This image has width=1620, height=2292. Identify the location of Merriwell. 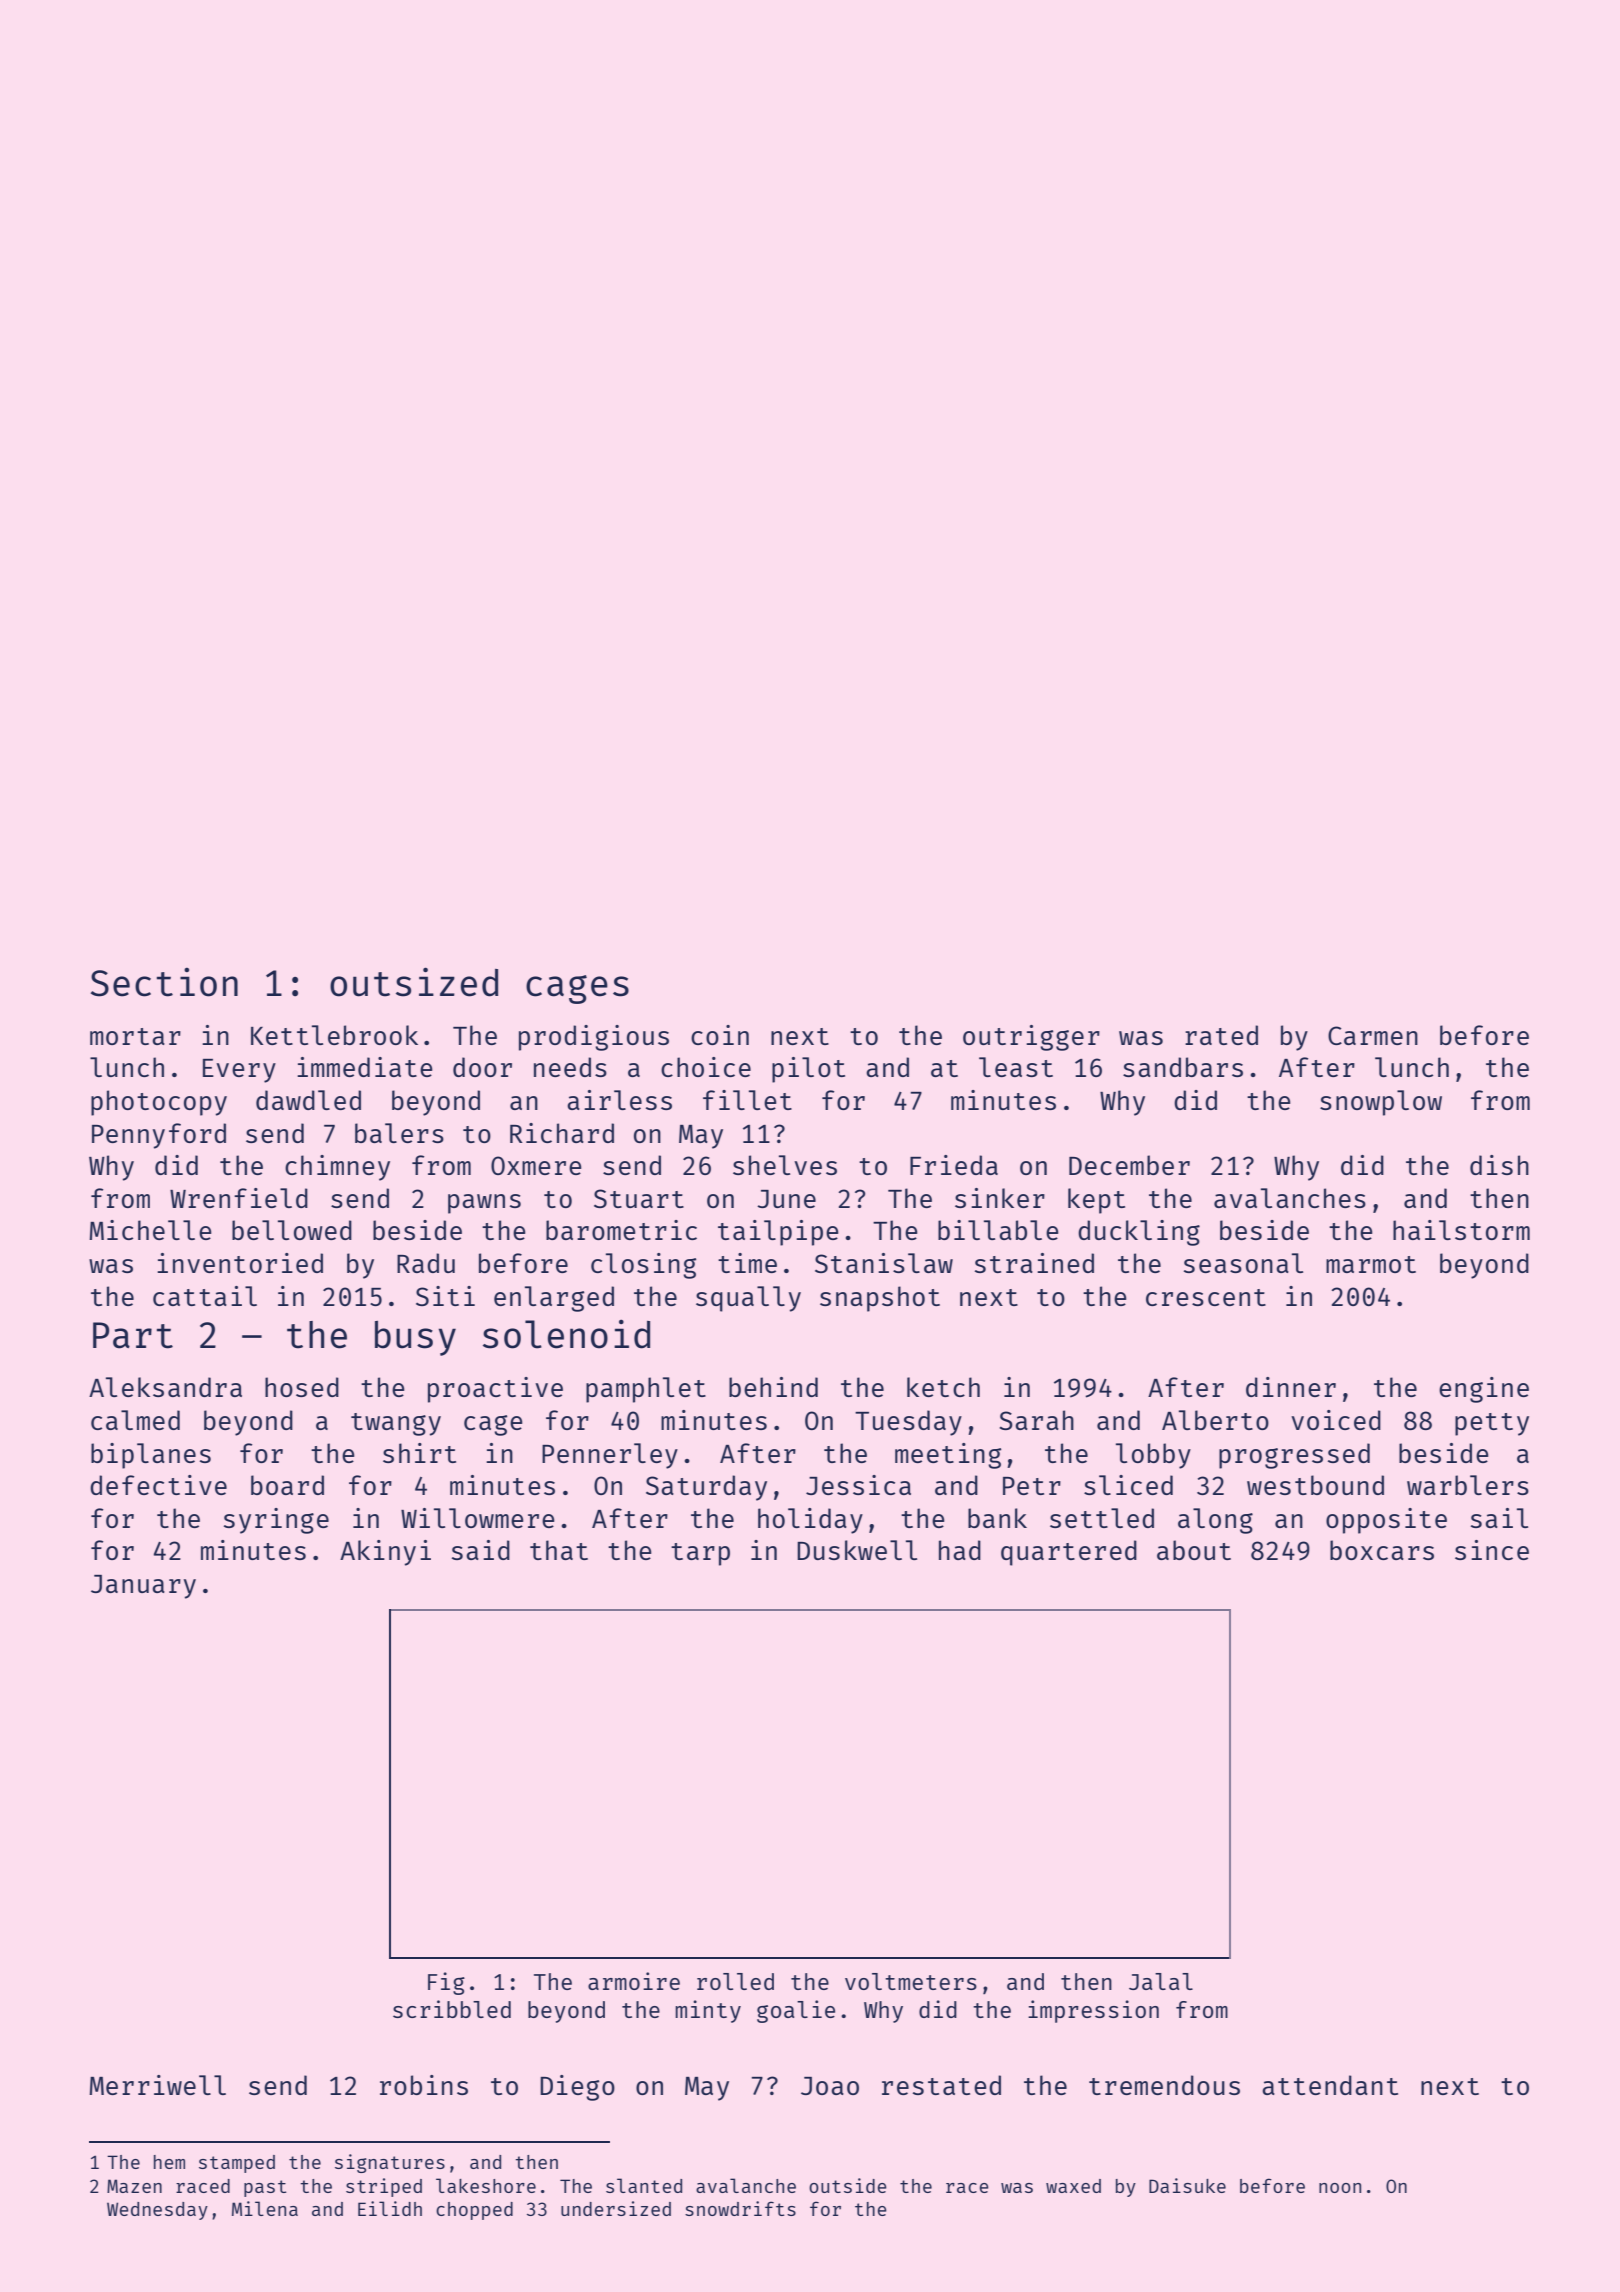
(157, 2085).
